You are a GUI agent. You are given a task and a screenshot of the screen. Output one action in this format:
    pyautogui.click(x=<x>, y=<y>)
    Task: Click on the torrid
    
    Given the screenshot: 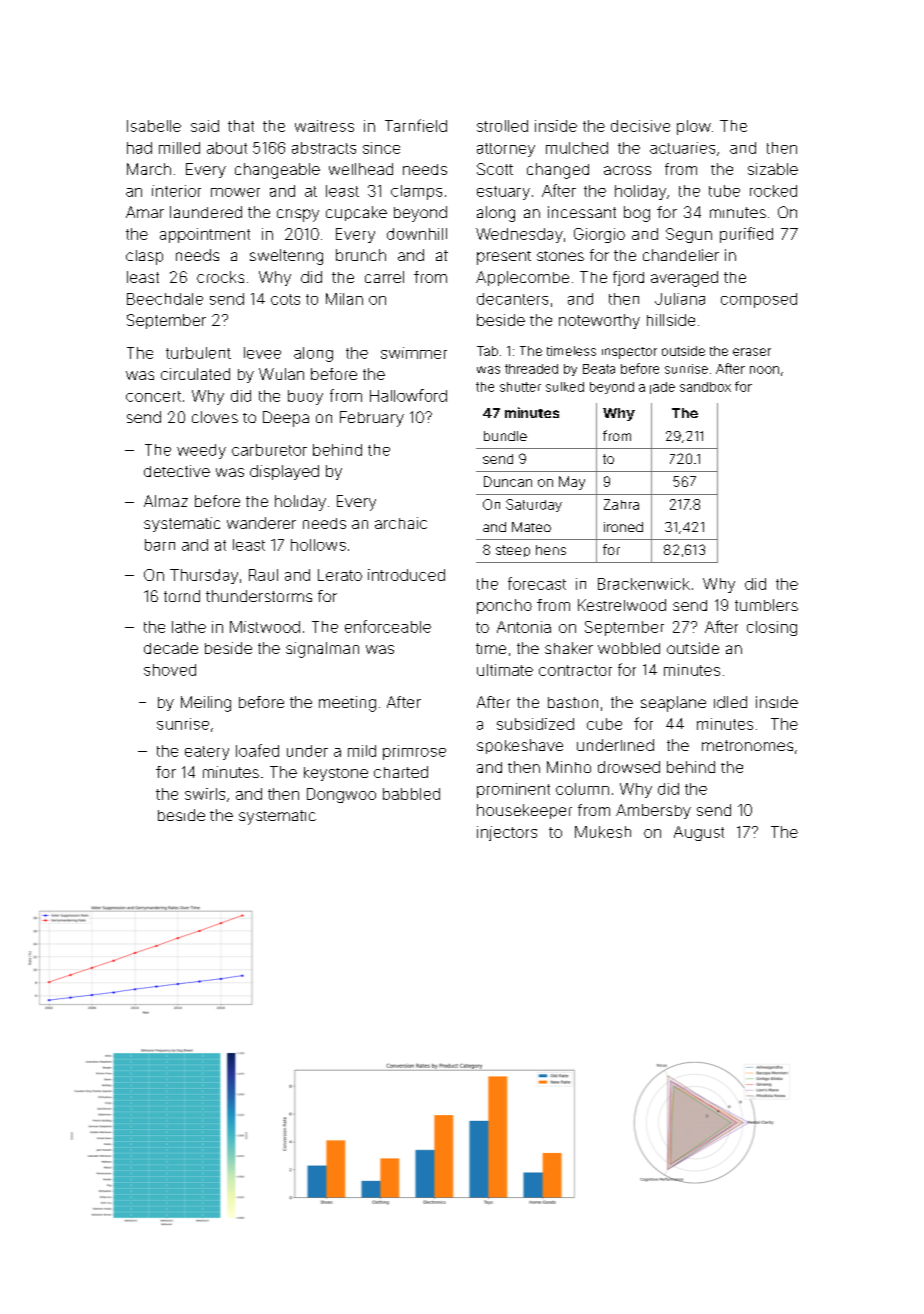 What is the action you would take?
    pyautogui.click(x=182, y=596)
